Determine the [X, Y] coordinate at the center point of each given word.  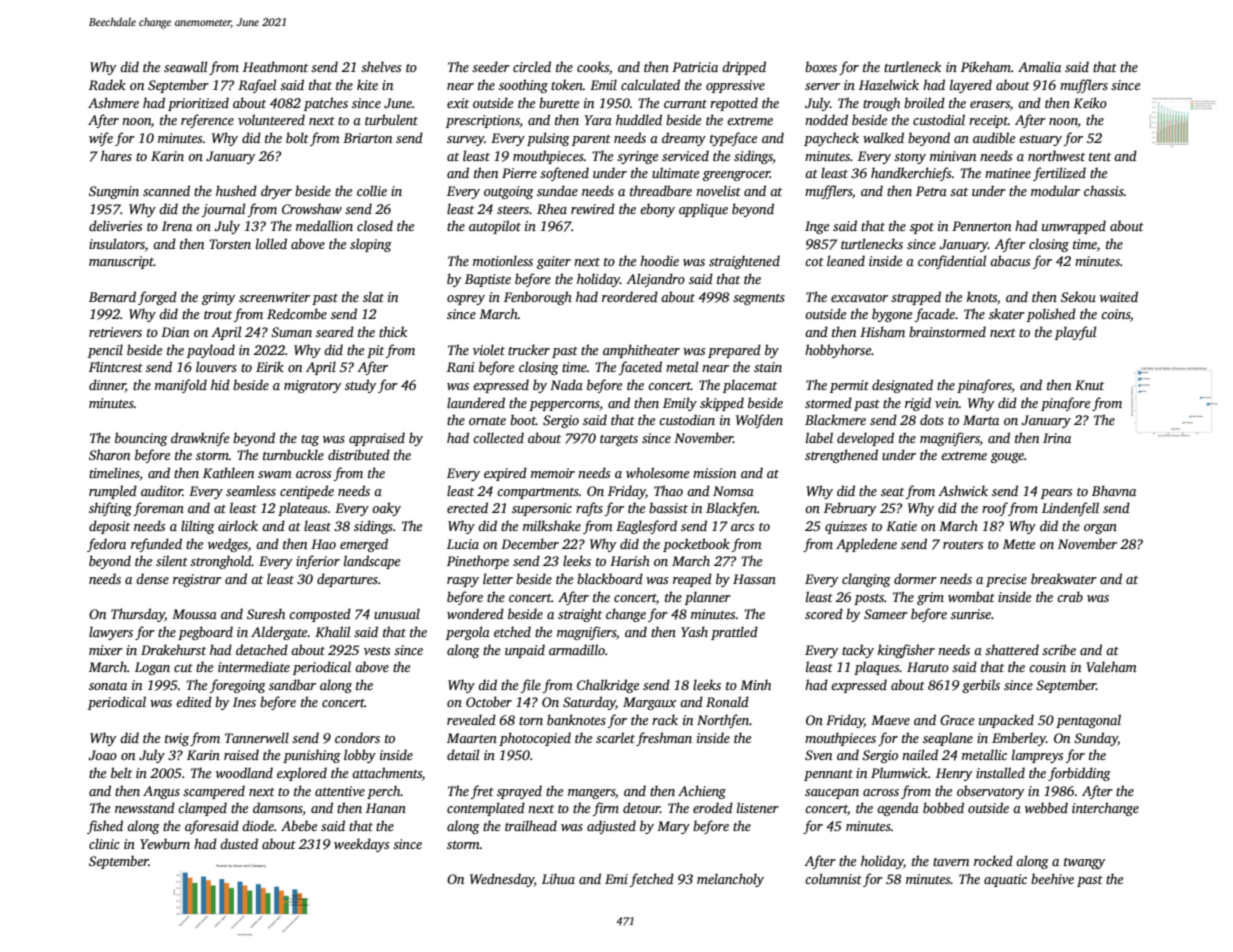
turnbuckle [293, 454]
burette [559, 102]
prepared [734, 351]
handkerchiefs [911, 174]
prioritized [198, 104]
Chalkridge [608, 686]
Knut [1089, 385]
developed [865, 439]
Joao [102, 755]
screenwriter [274, 297]
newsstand [145, 807]
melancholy [730, 880]
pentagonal [1088, 721]
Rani [460, 367]
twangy [1084, 863]
